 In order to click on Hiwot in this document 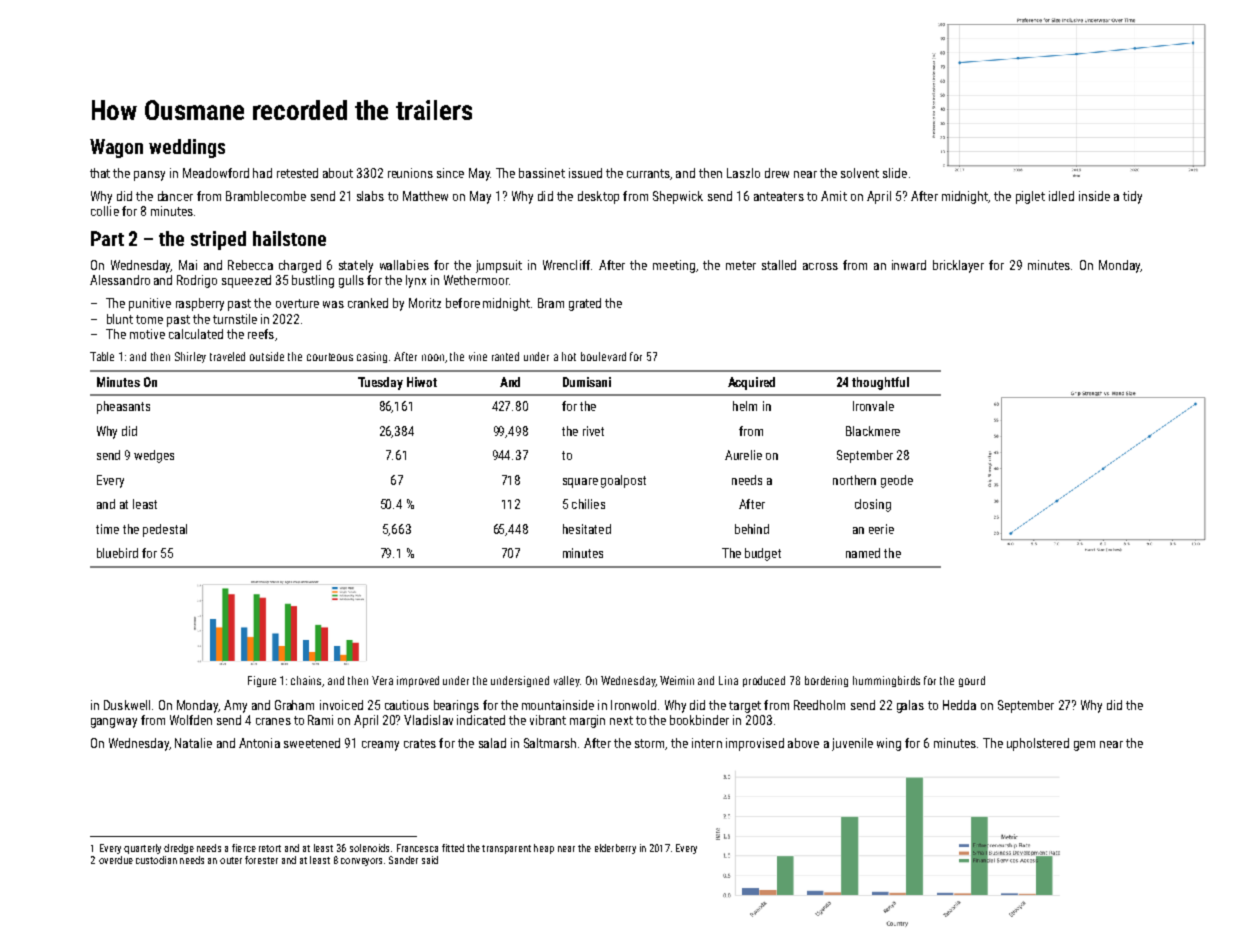, I will do `click(422, 382)`.
